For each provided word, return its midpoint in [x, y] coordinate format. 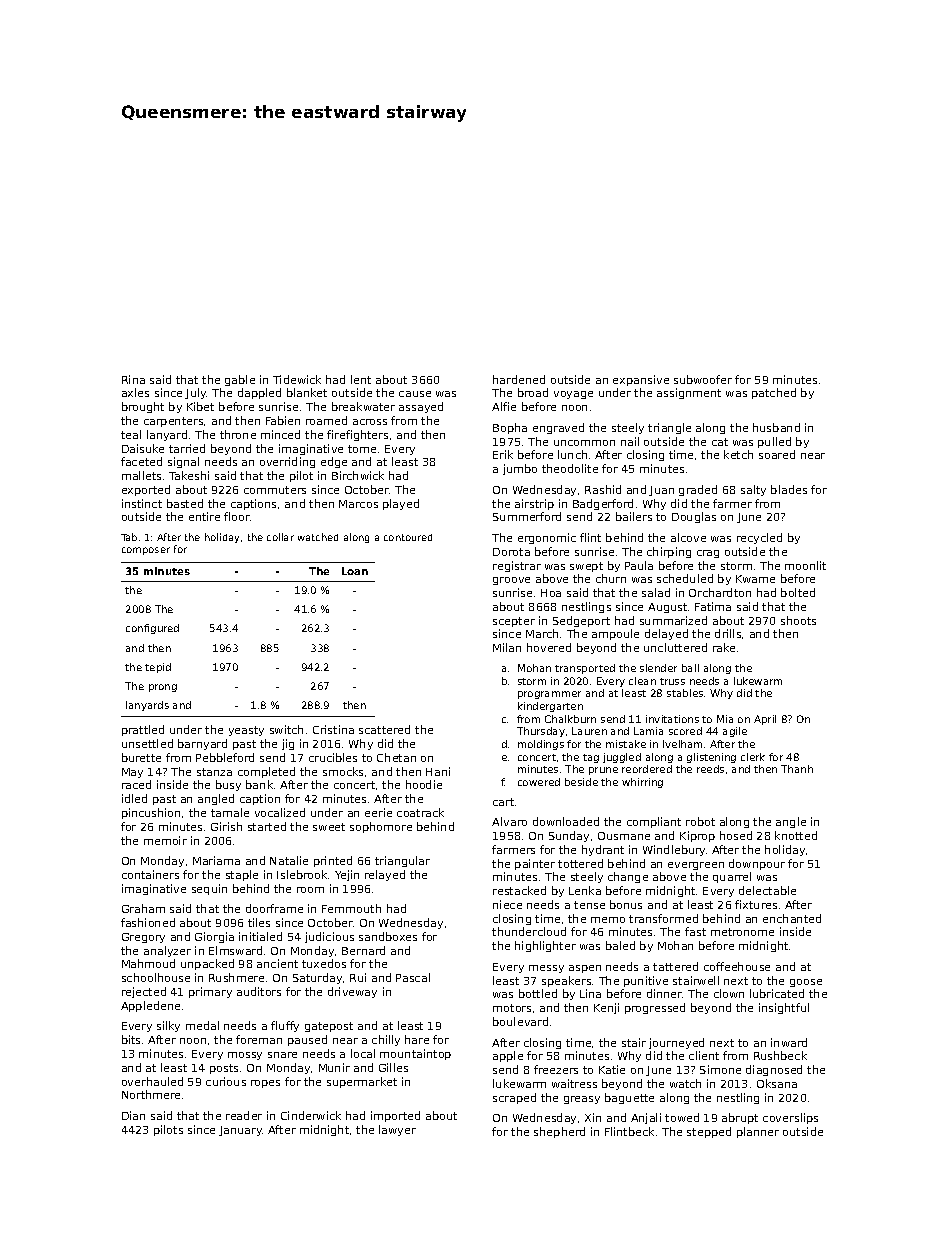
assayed [421, 407]
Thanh [797, 769]
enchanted [792, 918]
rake [724, 647]
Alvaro [509, 821]
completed [266, 772]
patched [774, 393]
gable [240, 380]
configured [152, 629]
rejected [144, 992]
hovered [549, 647]
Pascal [413, 977]
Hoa [551, 593]
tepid [158, 668]
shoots [798, 620]
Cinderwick [311, 1115]
